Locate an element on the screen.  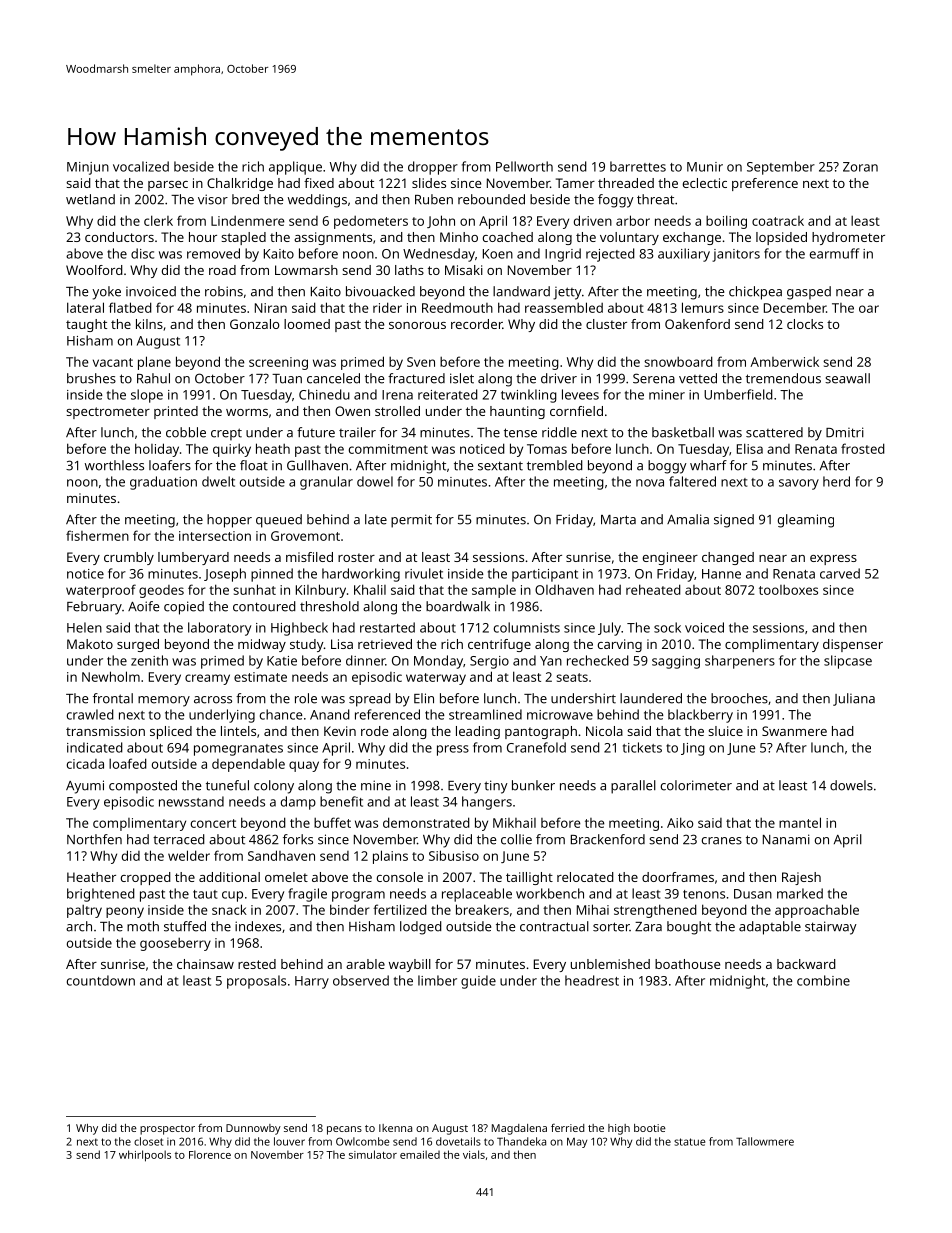
headrest is located at coordinates (592, 980).
